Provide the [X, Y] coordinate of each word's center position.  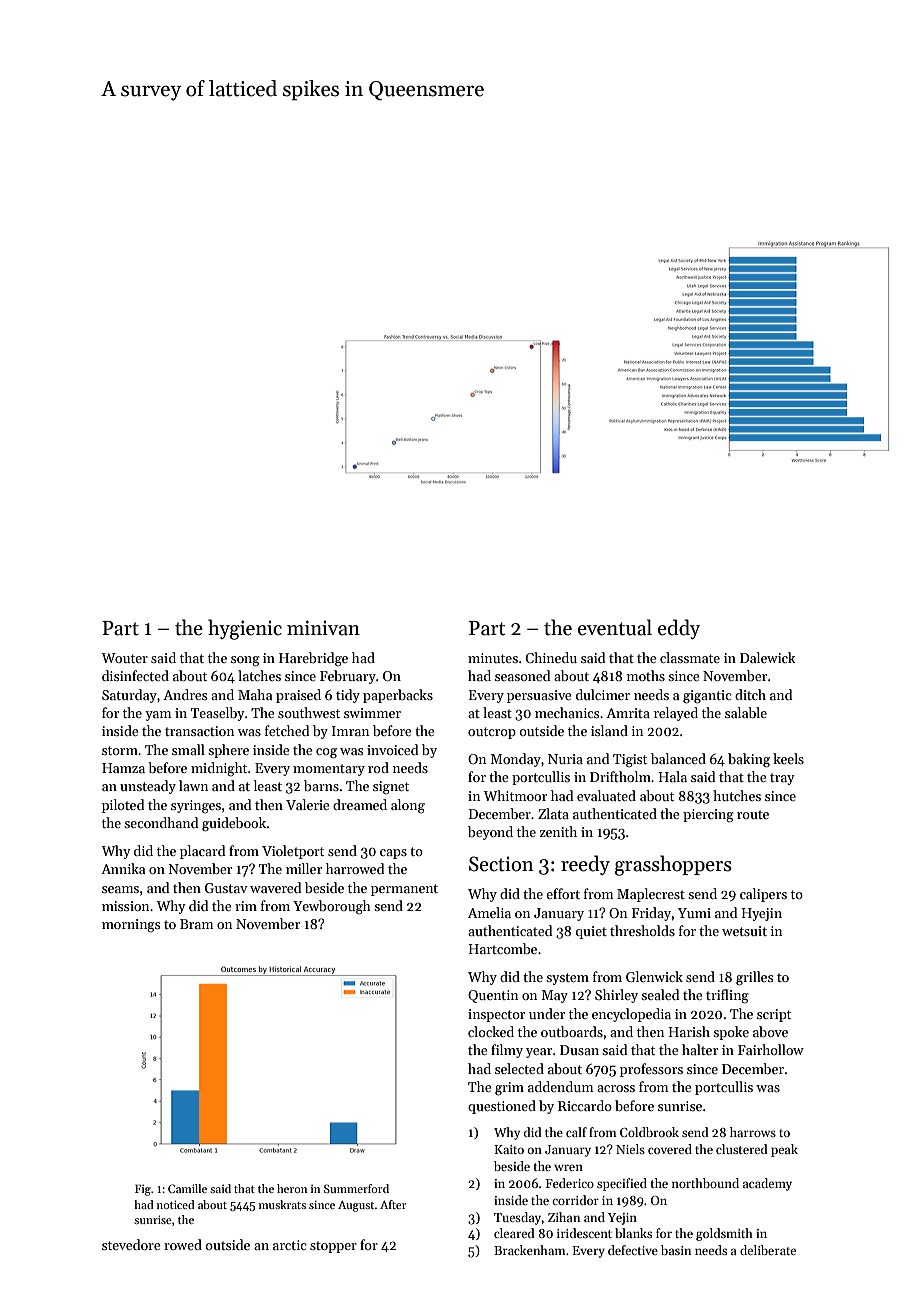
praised [298, 696]
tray [782, 779]
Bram [196, 924]
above [770, 1031]
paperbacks [398, 696]
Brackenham [530, 1250]
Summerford [356, 1188]
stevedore [131, 1244]
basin [676, 1250]
